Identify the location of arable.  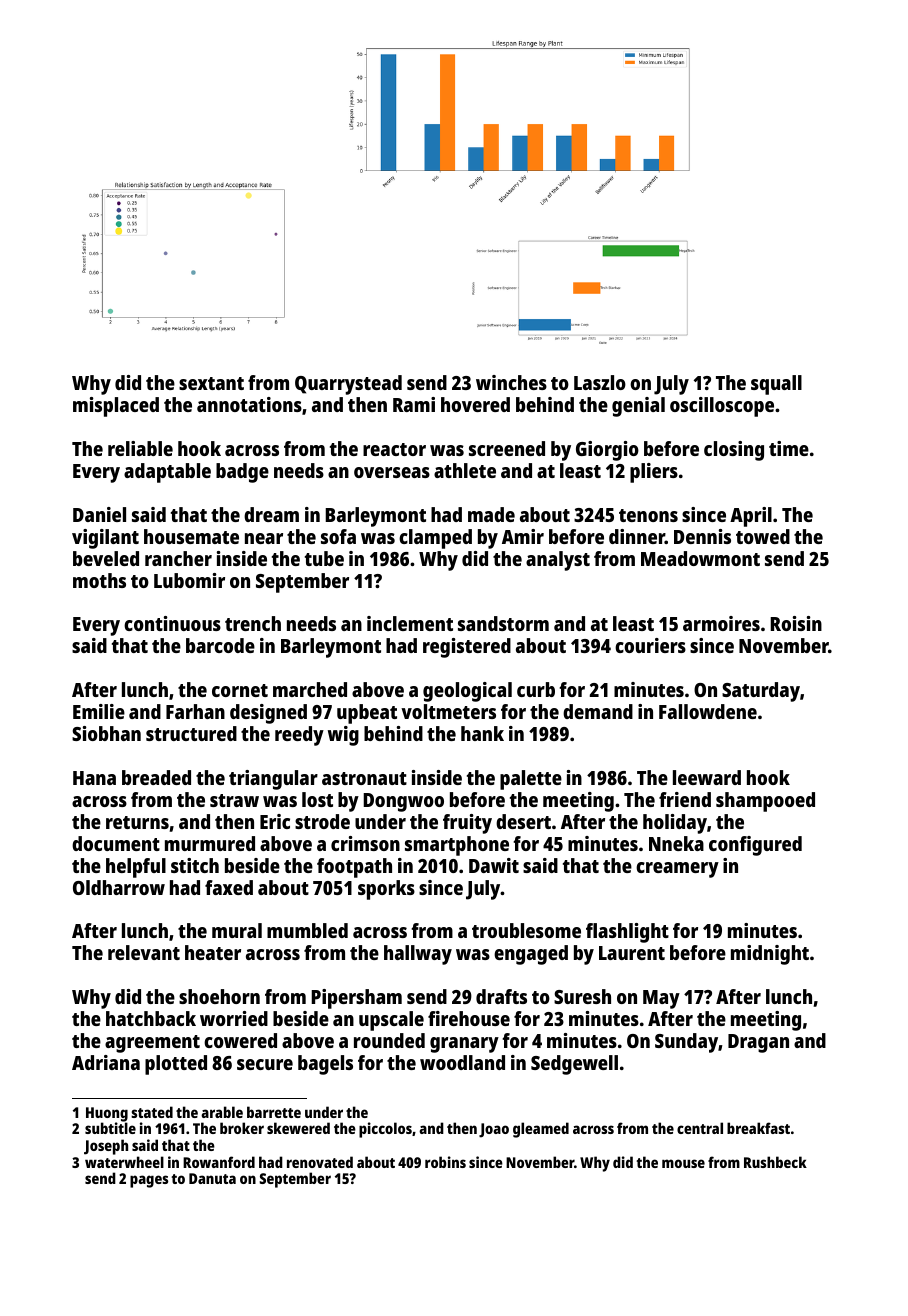
(222, 1112).
